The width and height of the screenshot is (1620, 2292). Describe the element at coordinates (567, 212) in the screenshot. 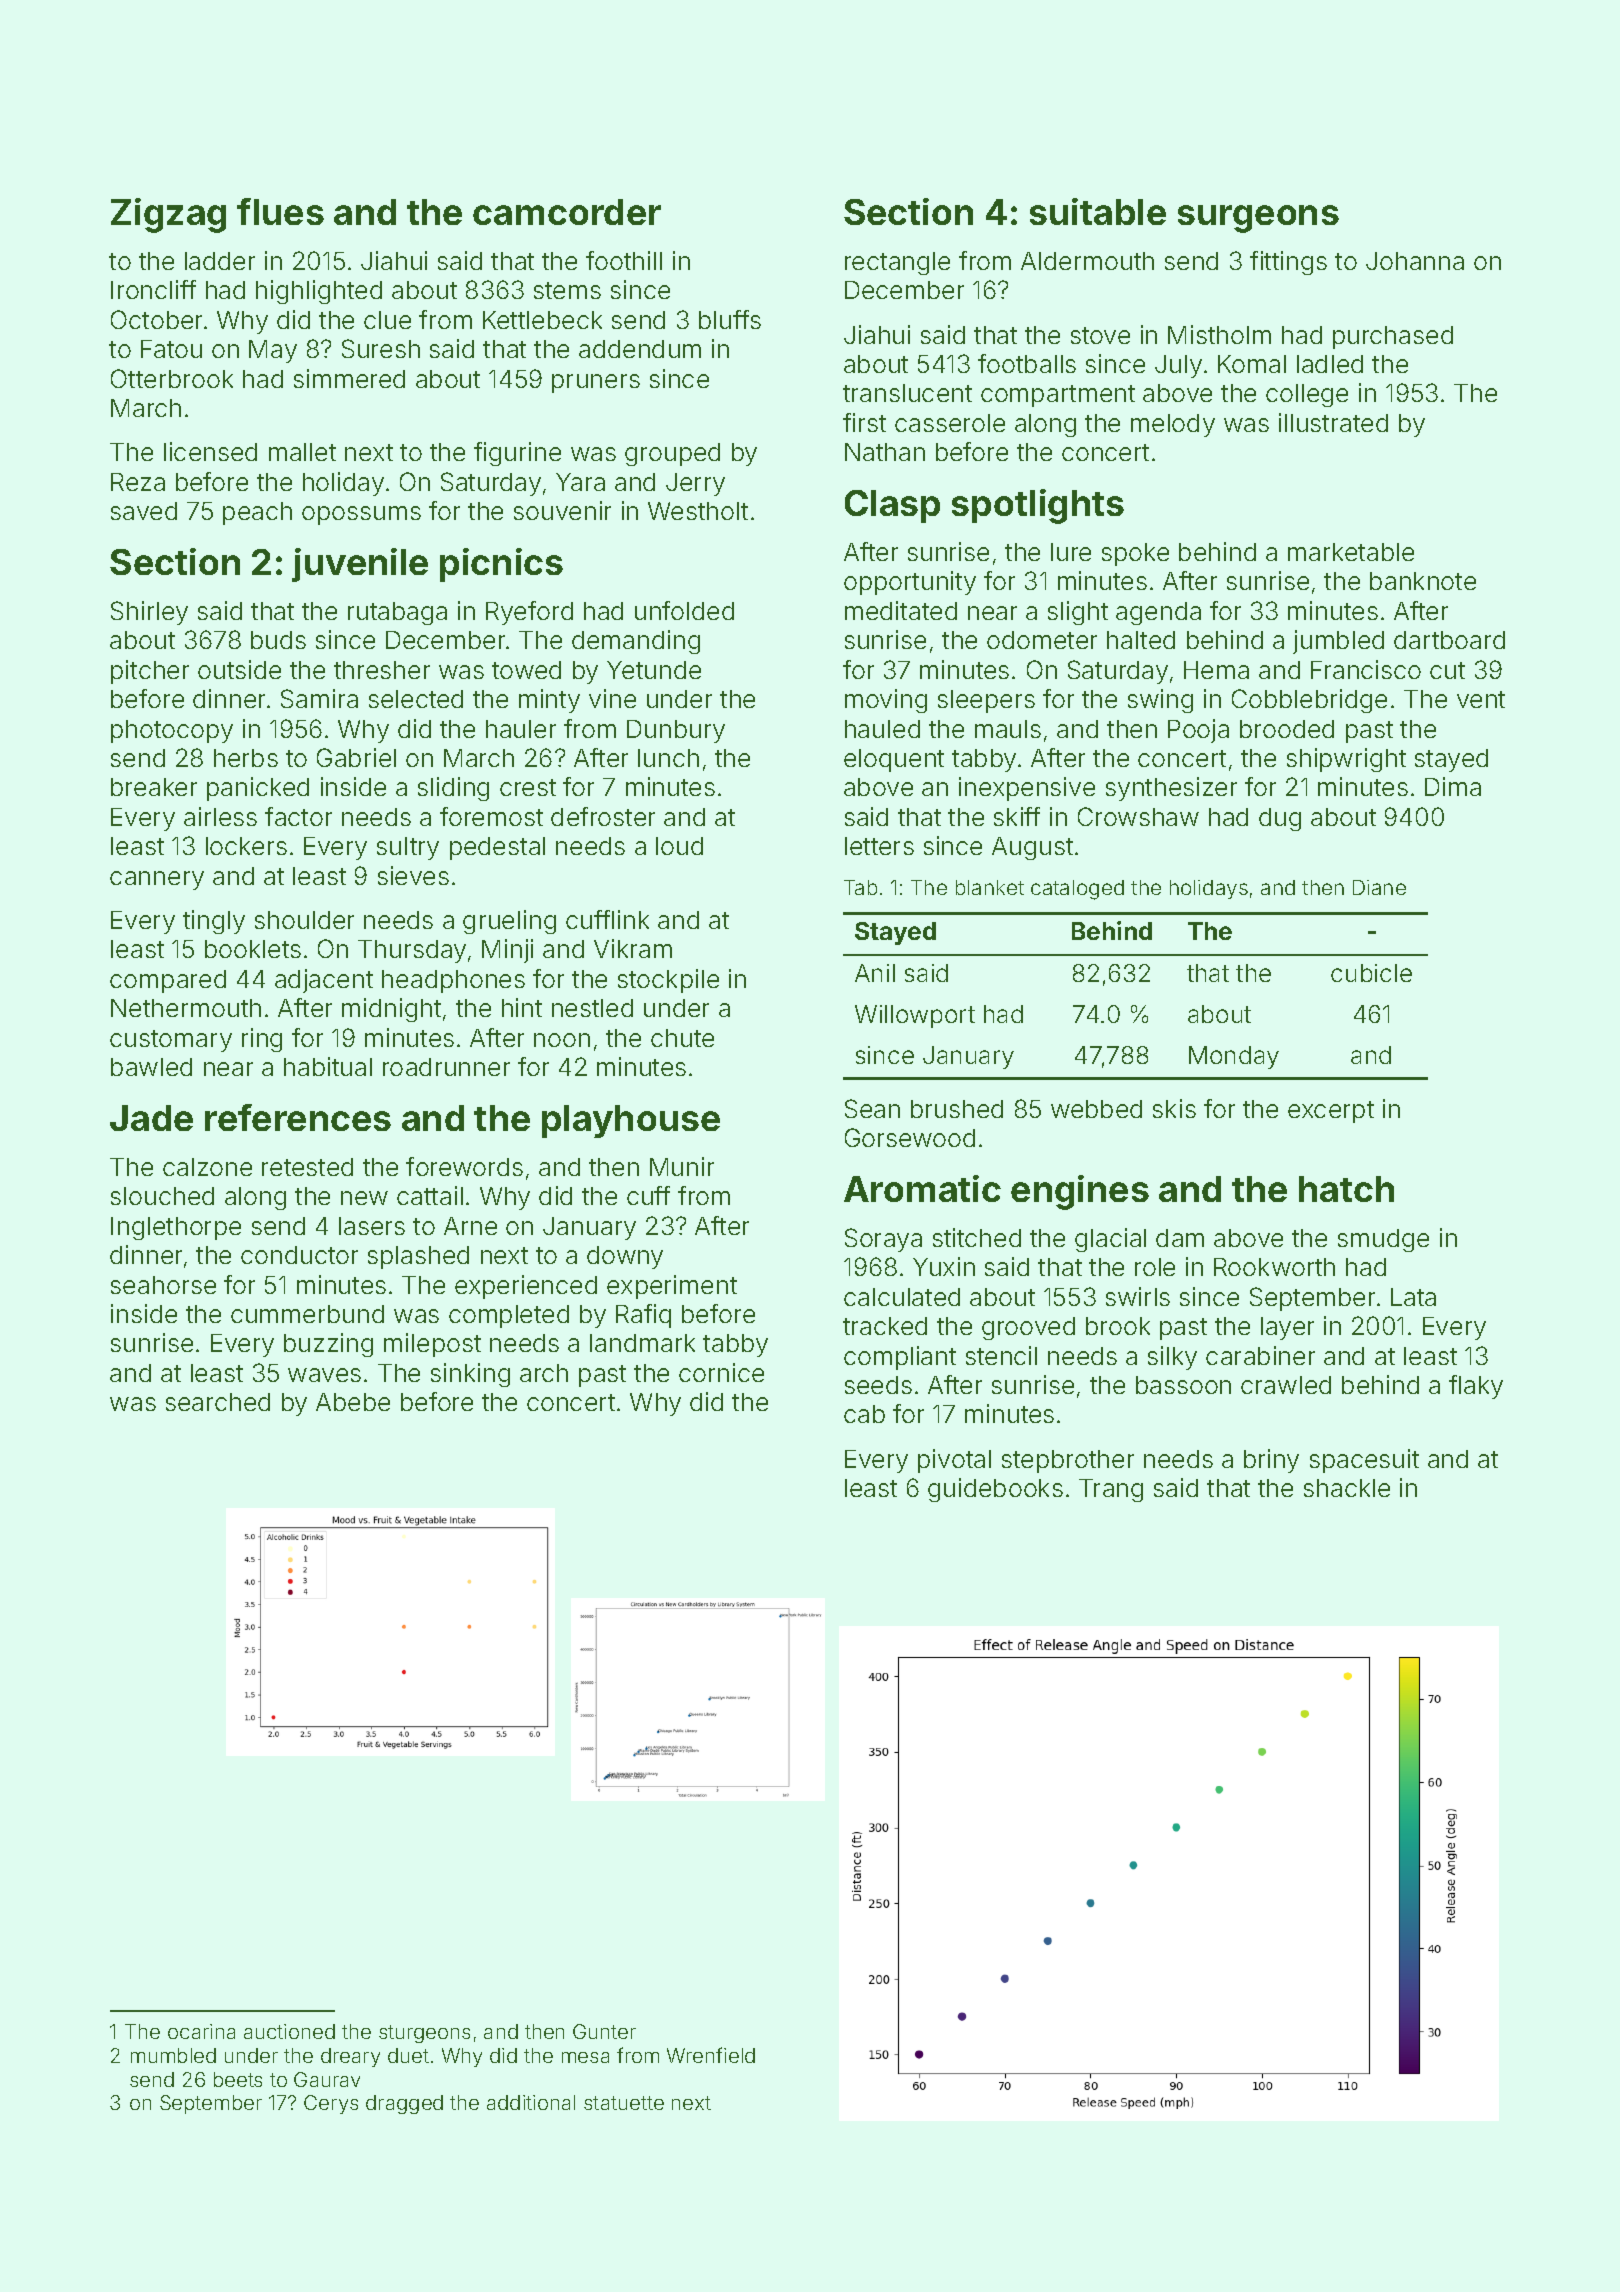

I see `camcorder` at that location.
